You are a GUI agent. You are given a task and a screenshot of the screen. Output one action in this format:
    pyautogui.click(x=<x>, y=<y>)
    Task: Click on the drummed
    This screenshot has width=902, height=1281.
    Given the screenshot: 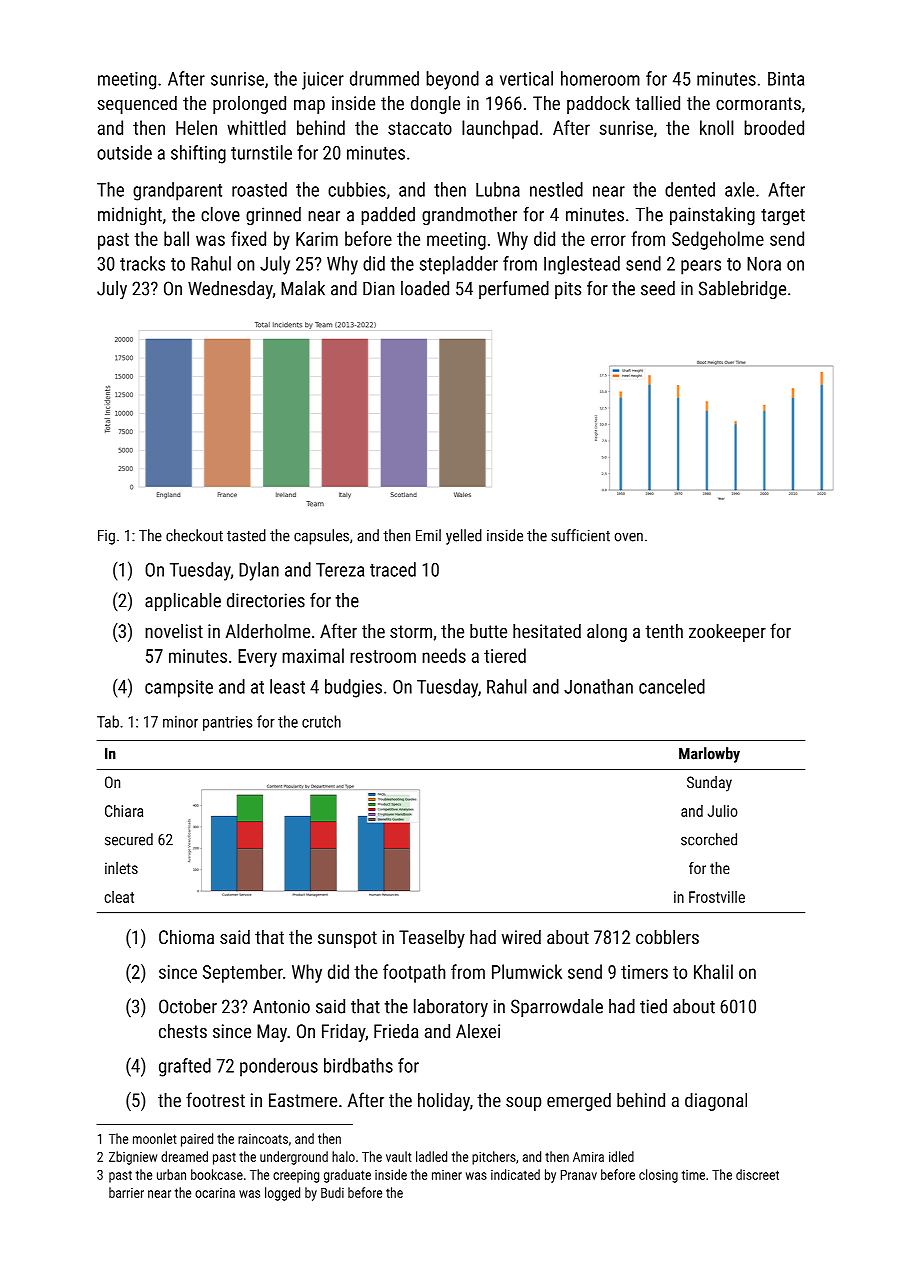 What is the action you would take?
    pyautogui.click(x=384, y=78)
